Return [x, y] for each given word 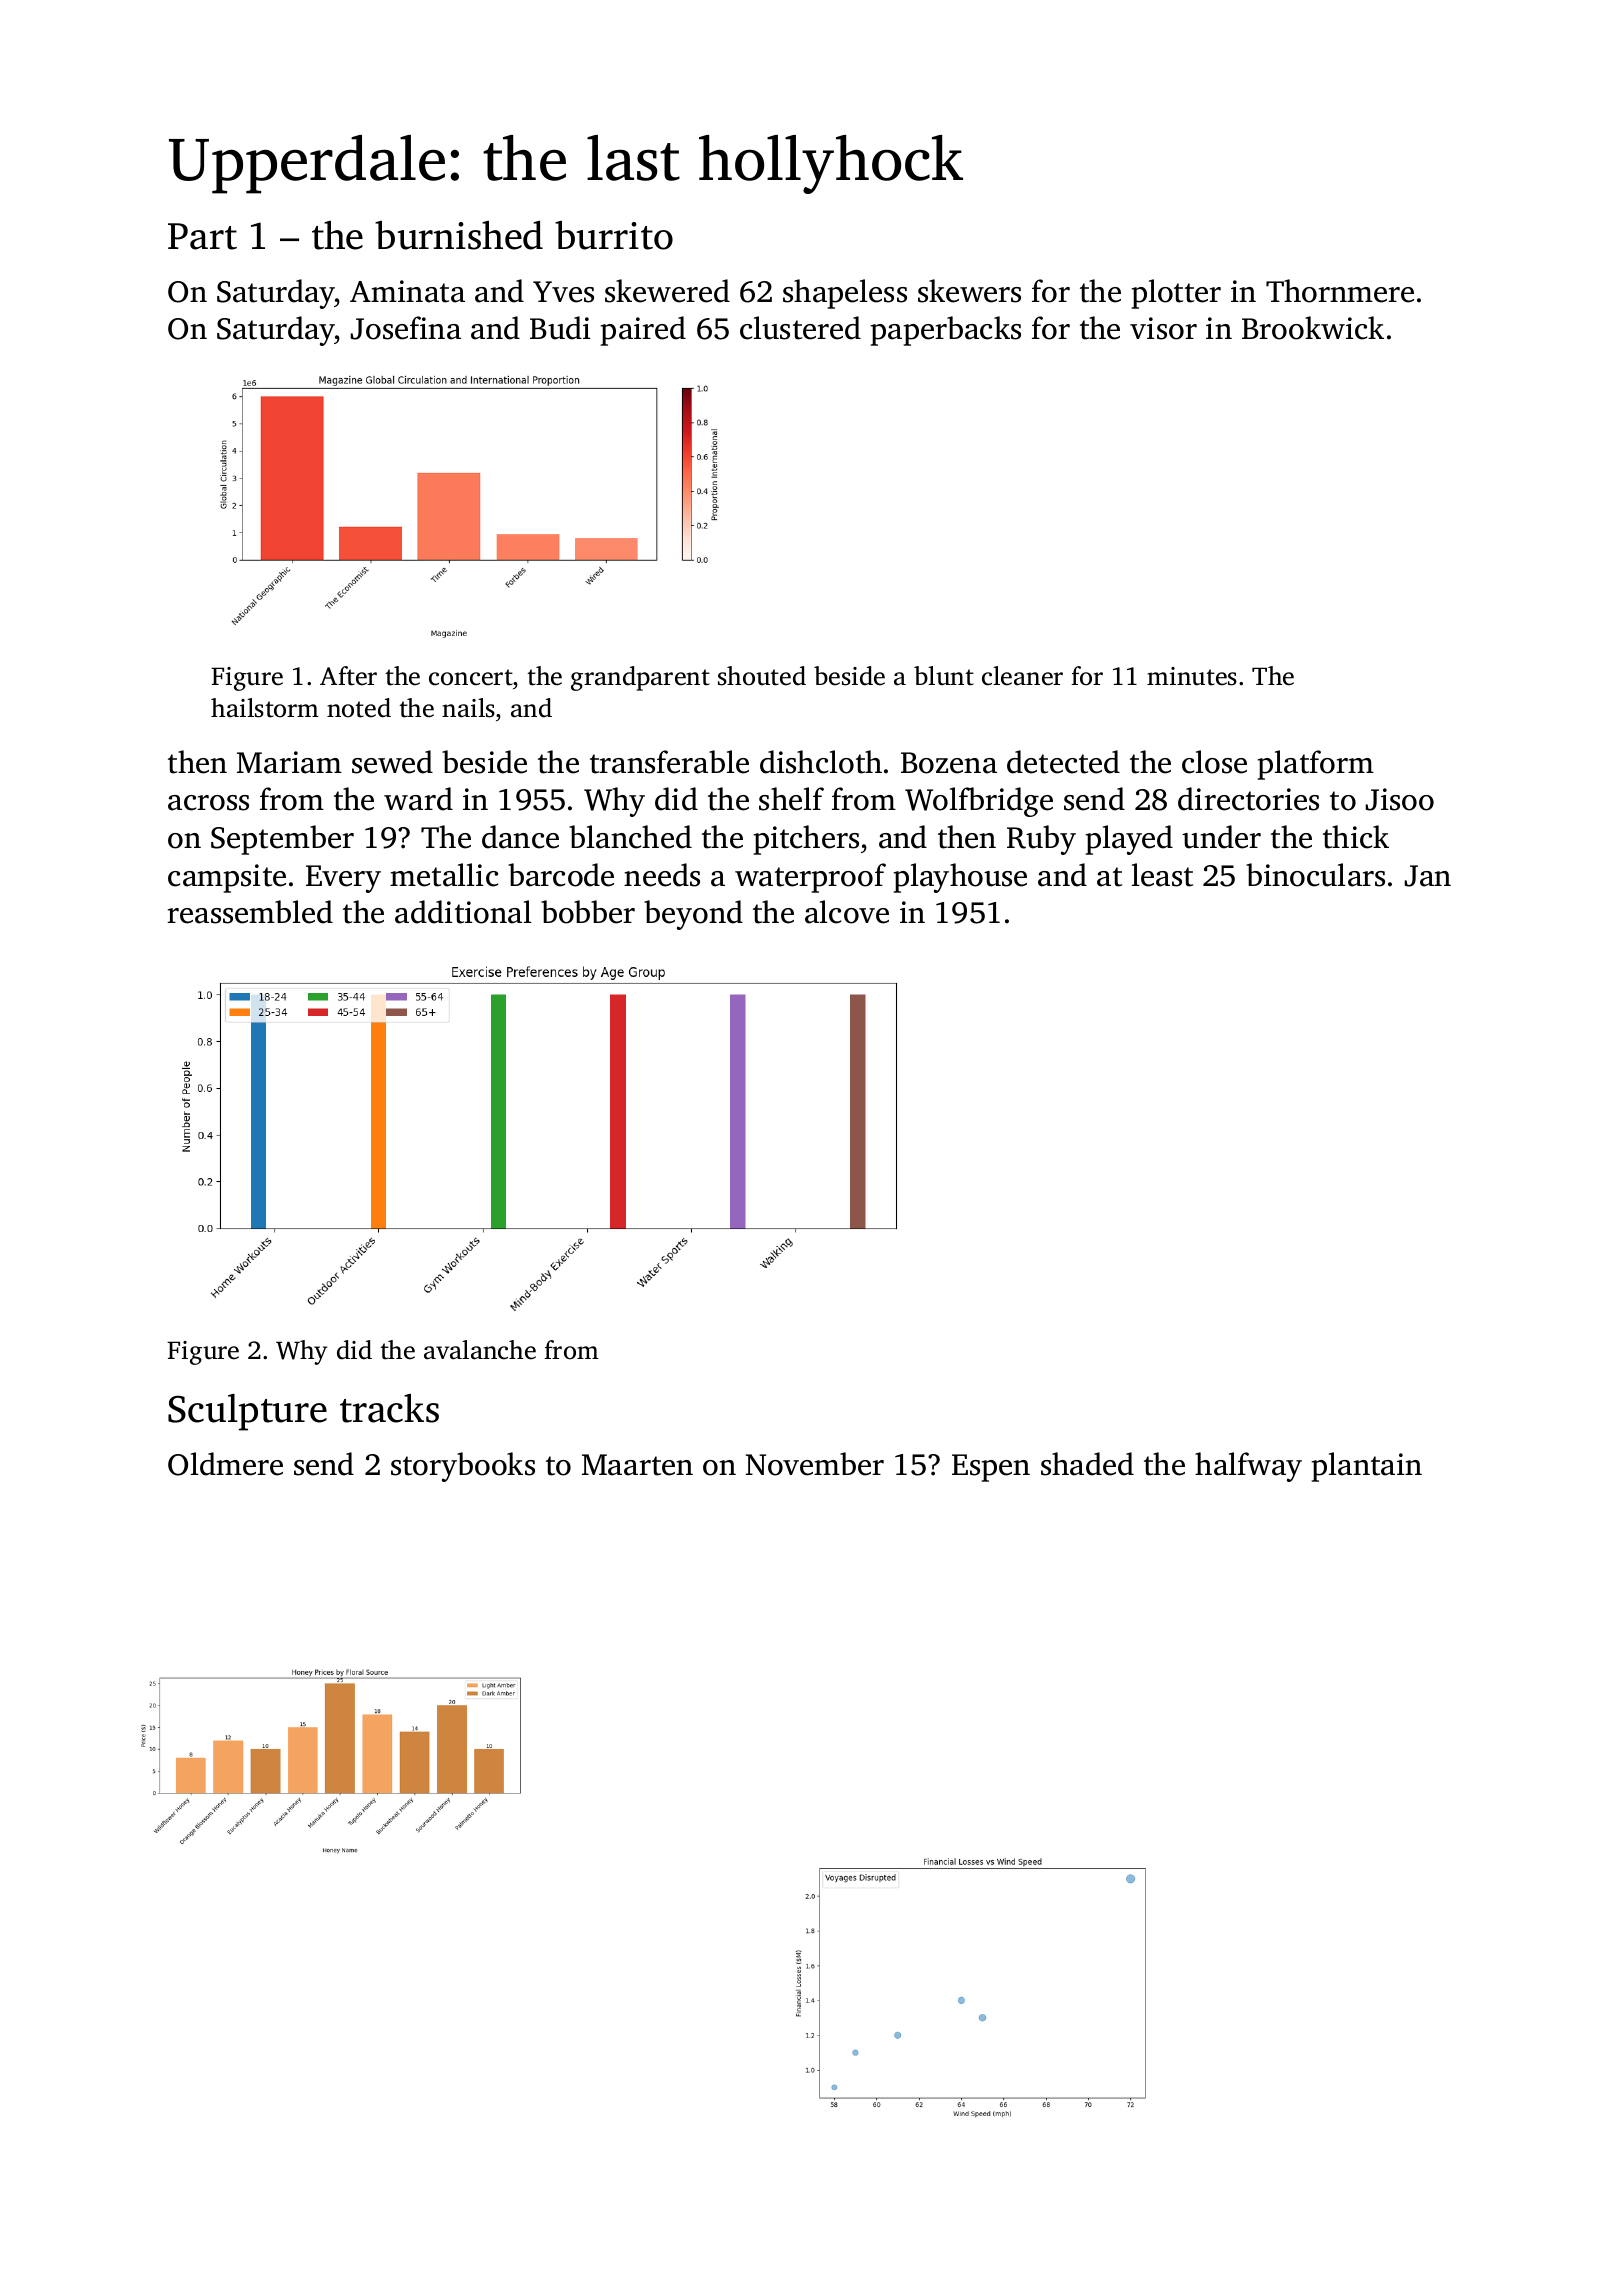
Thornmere [1340, 291]
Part [202, 236]
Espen [991, 1468]
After [348, 676]
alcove [847, 912]
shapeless [845, 294]
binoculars [1315, 875]
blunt [944, 676]
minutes [1192, 676]
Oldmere [225, 1464]
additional [463, 912]
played [1129, 840]
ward [418, 799]
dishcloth [821, 762]
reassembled [250, 912]
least [1162, 875]
